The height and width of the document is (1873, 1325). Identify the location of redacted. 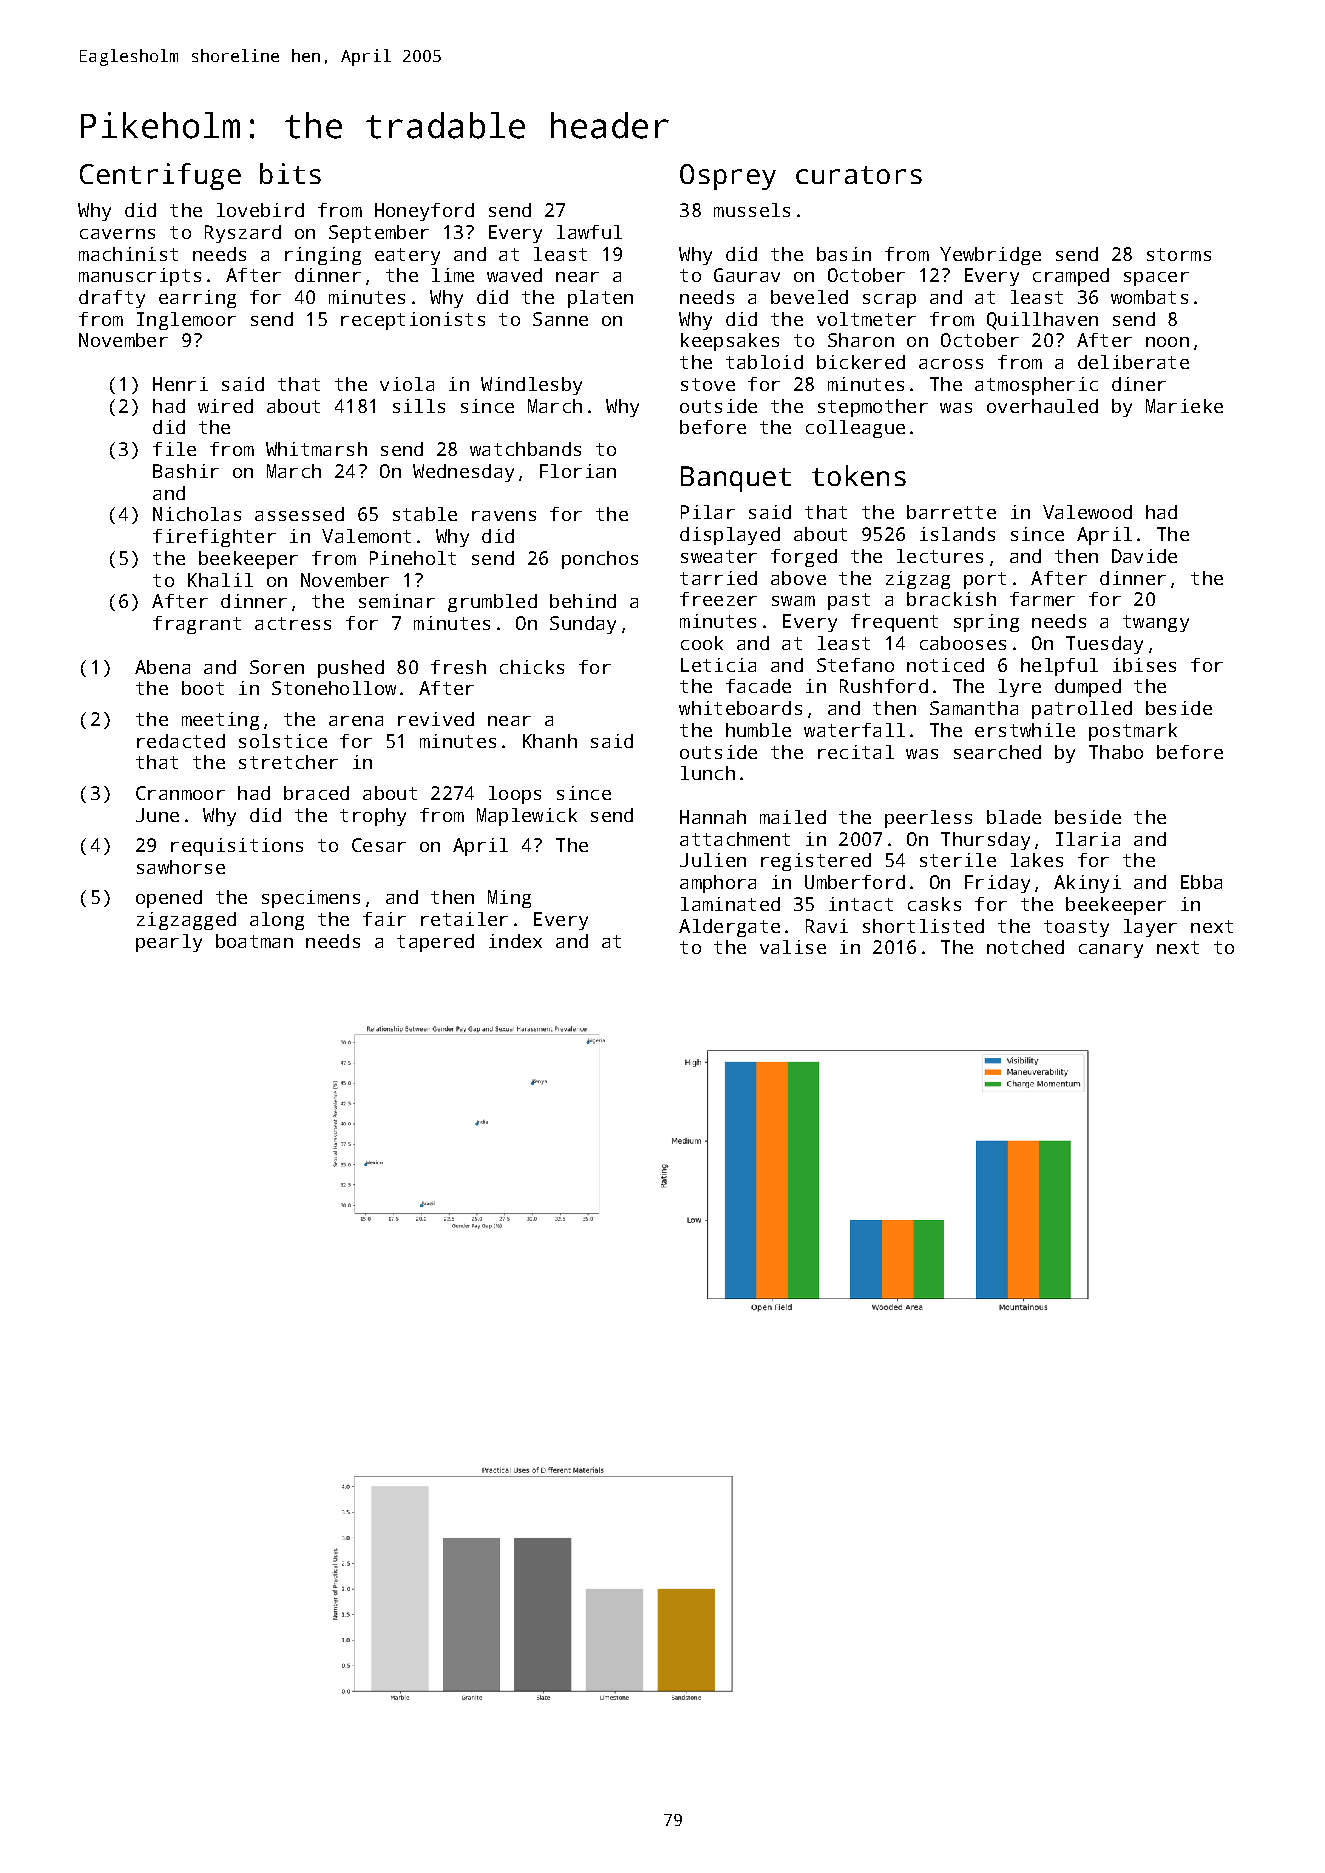
(181, 741).
